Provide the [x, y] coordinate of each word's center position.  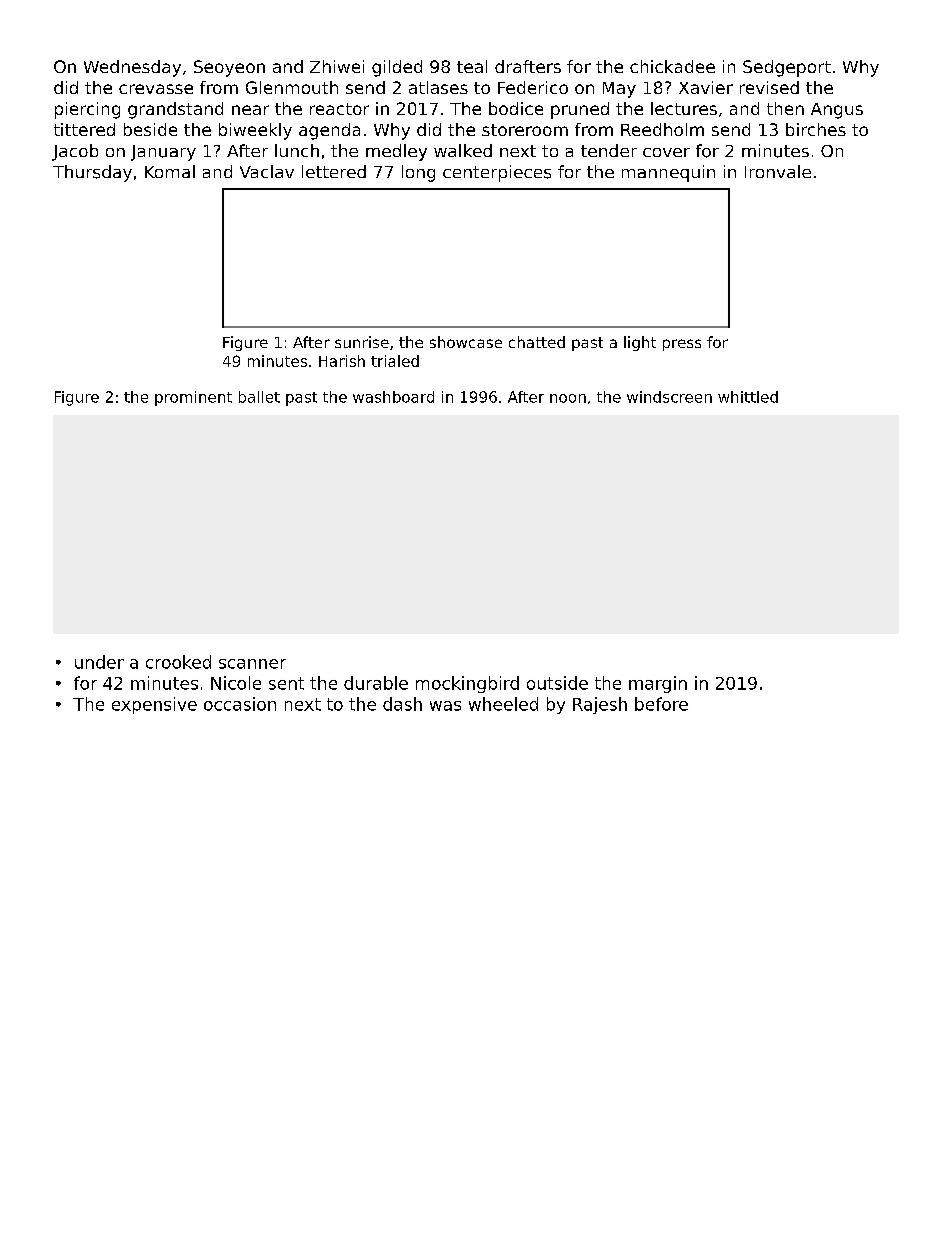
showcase [466, 342]
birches [816, 129]
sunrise [362, 342]
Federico [533, 87]
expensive [154, 705]
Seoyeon [229, 68]
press [682, 345]
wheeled [503, 704]
